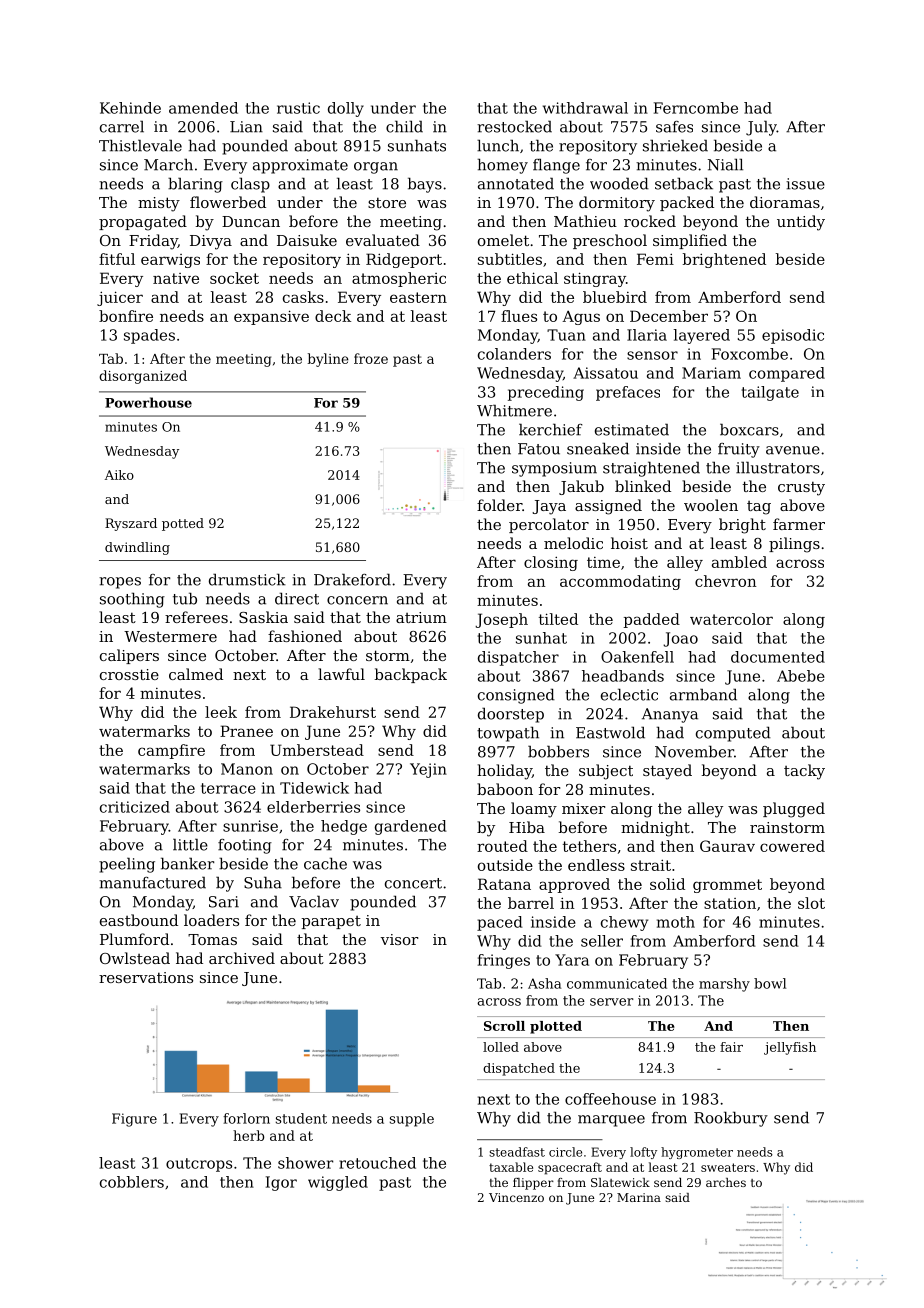 The image size is (924, 1308). I want to click on illustrators, so click(778, 467).
